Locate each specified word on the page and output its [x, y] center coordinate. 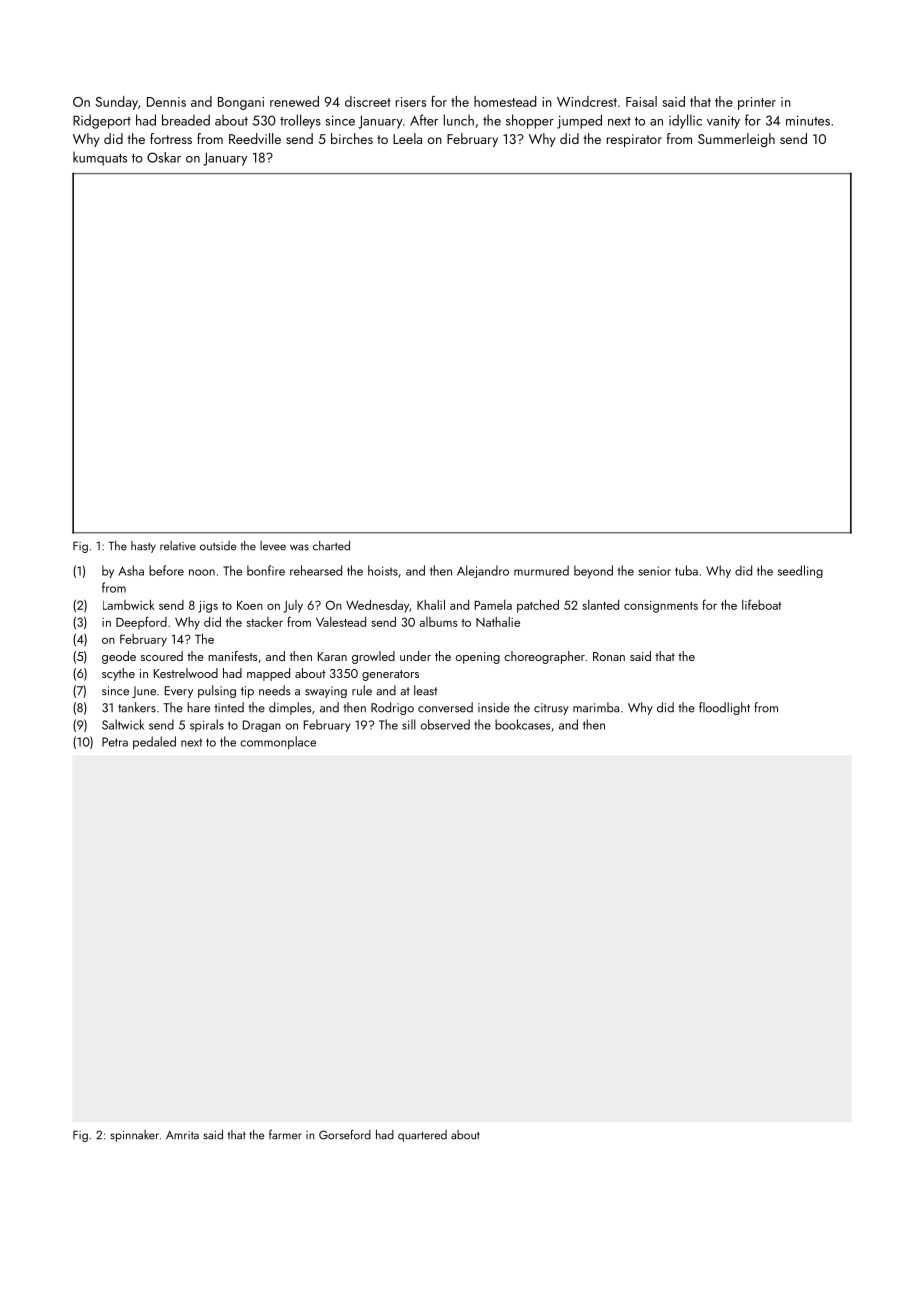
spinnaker [134, 1136]
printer [757, 103]
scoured [162, 656]
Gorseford [345, 1134]
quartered [422, 1136]
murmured [541, 570]
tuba [686, 570]
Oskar [164, 157]
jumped [579, 121]
